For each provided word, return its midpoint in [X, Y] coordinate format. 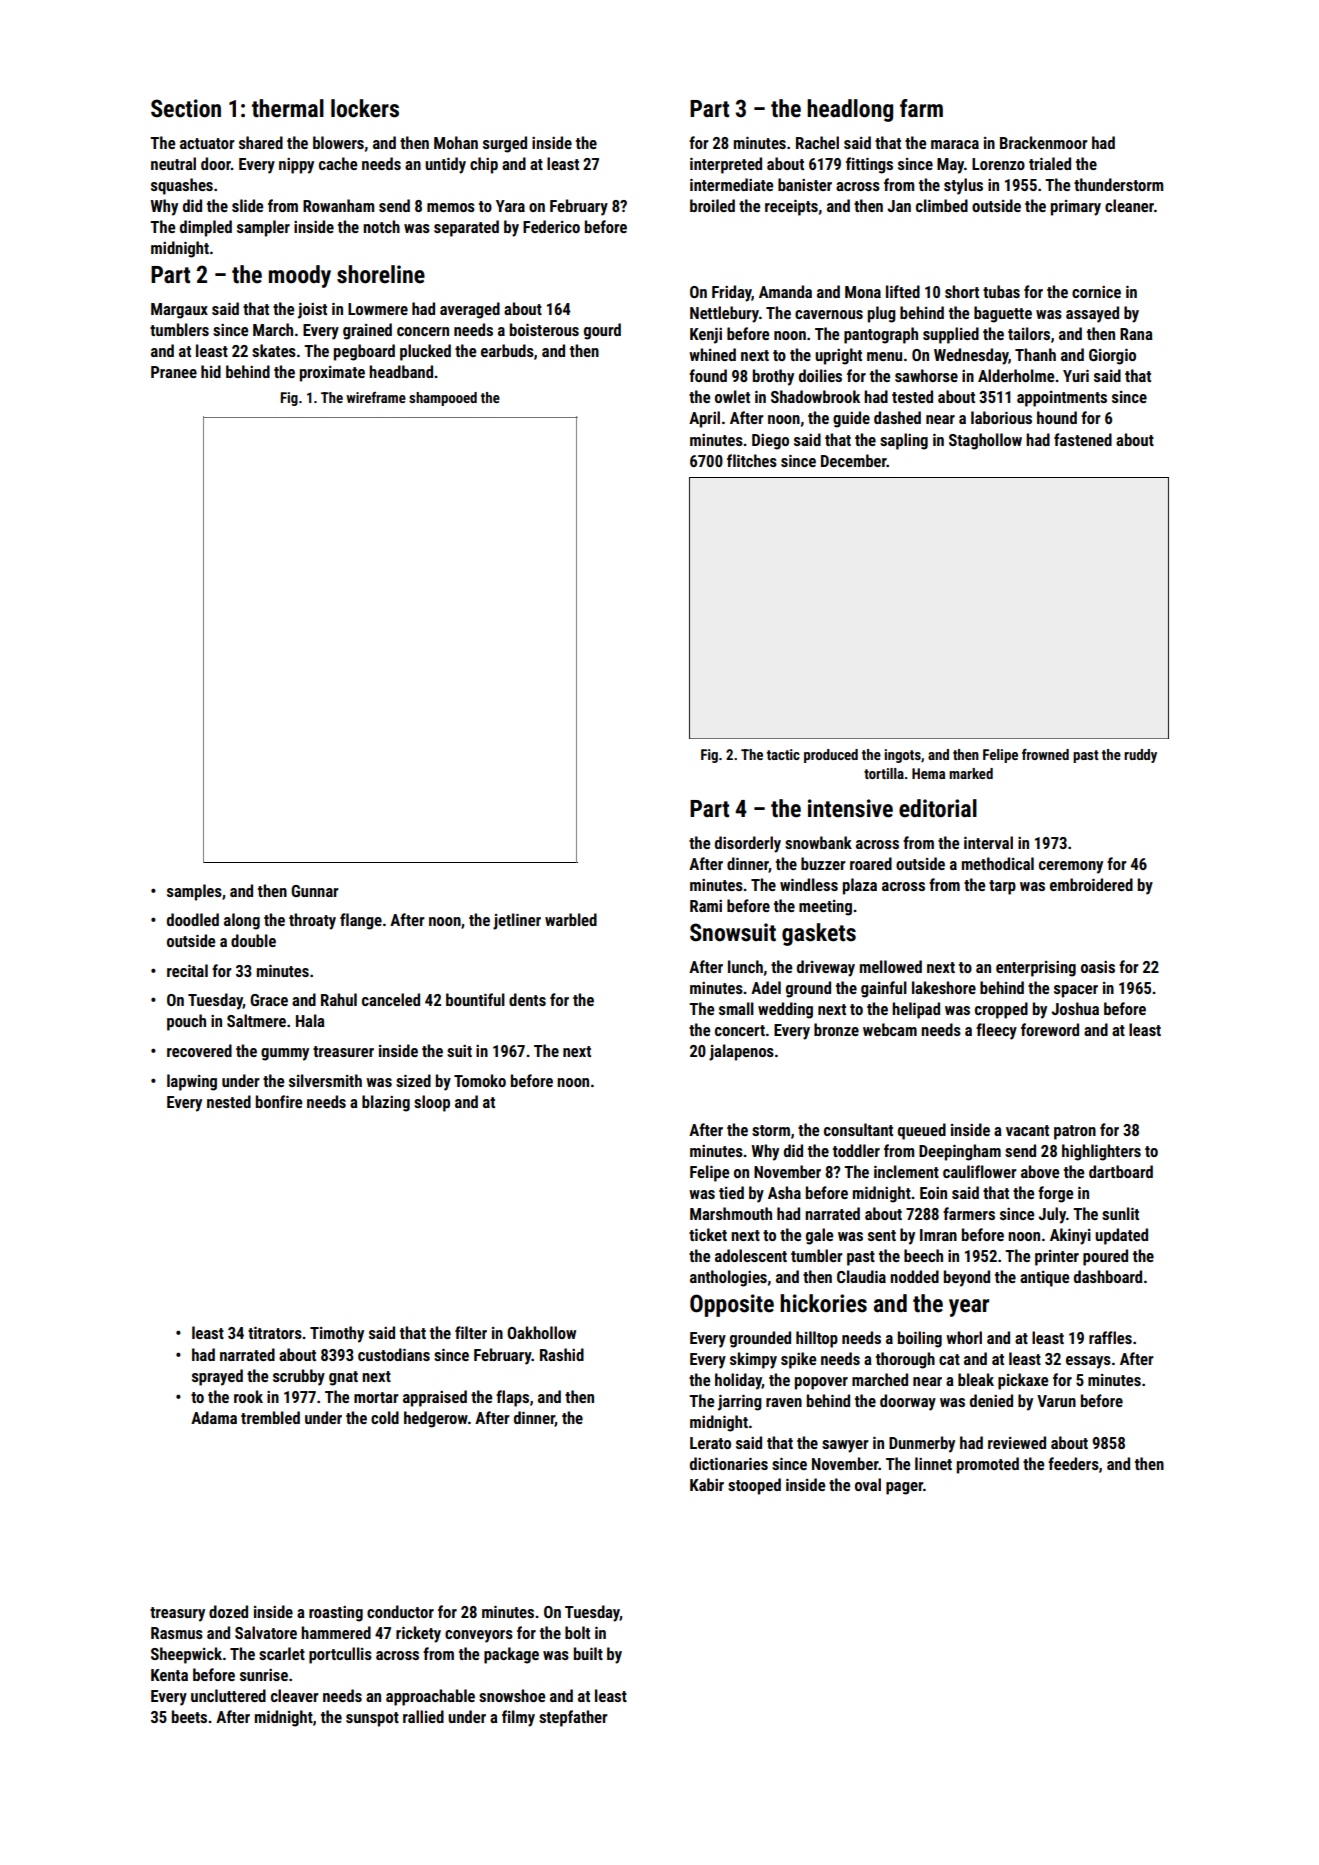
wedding [785, 1010]
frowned [1045, 754]
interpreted [726, 165]
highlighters [1101, 1152]
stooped [754, 1486]
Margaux [179, 311]
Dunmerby [922, 1444]
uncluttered [228, 1695]
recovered [199, 1050]
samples [194, 892]
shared [261, 142]
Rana [1136, 334]
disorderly [748, 844]
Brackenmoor [1044, 142]
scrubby [299, 1377]
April [704, 419]
